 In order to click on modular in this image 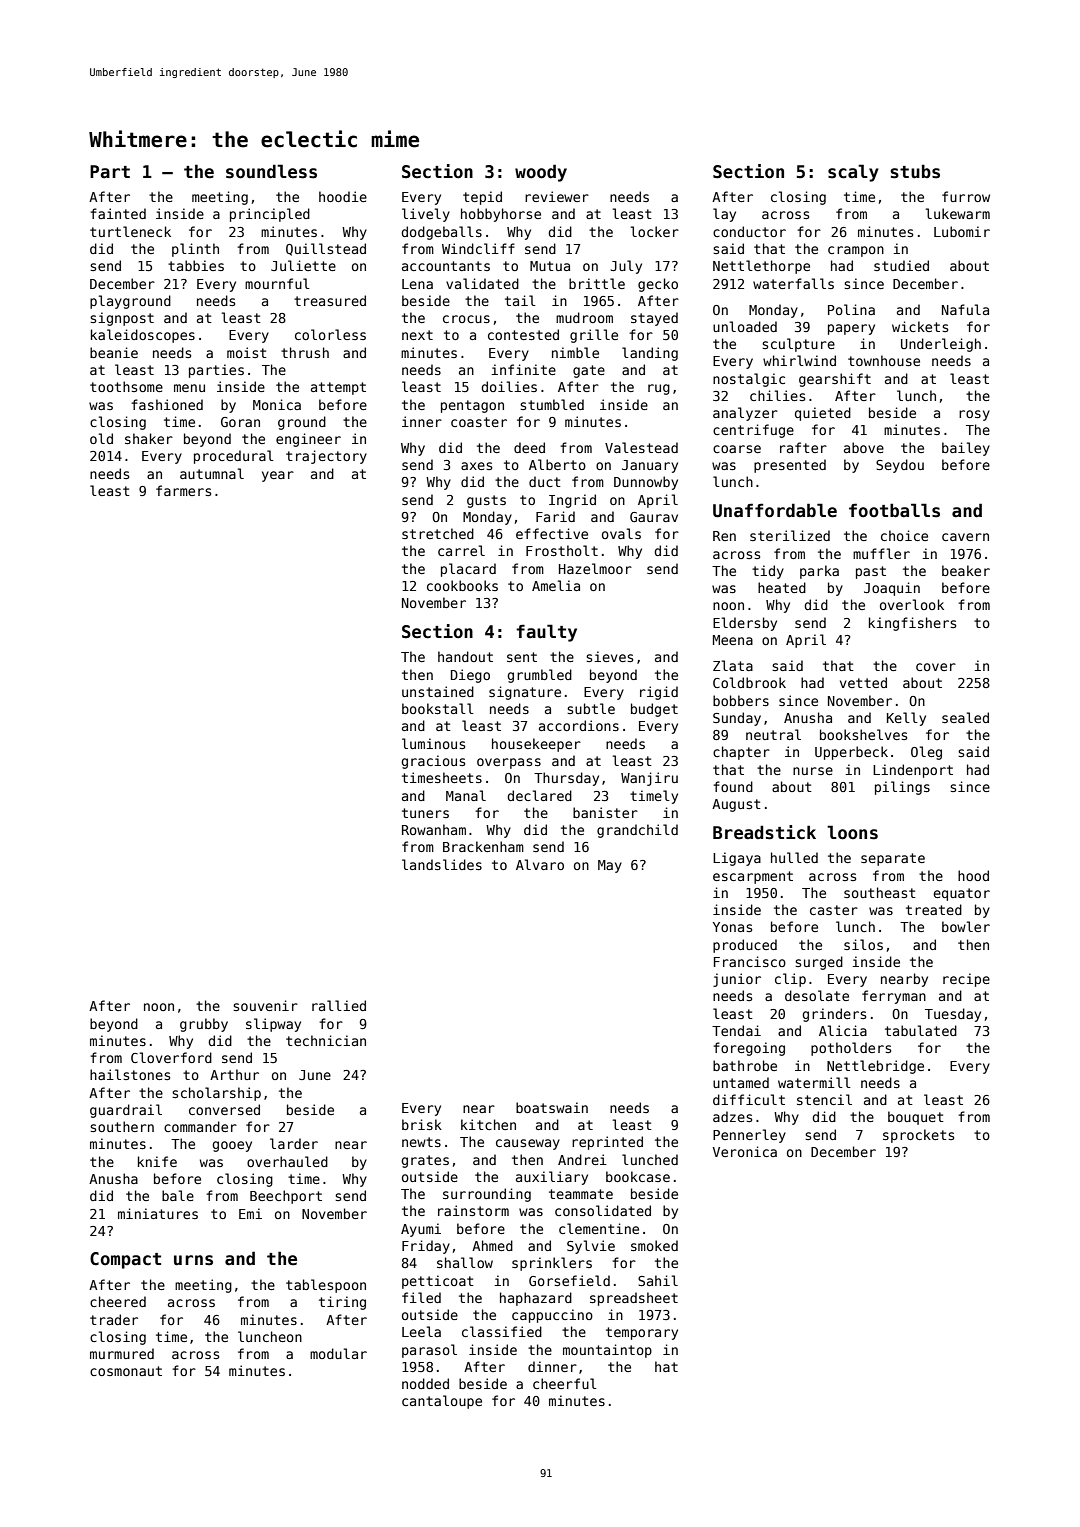, I will do `click(338, 1353)`.
